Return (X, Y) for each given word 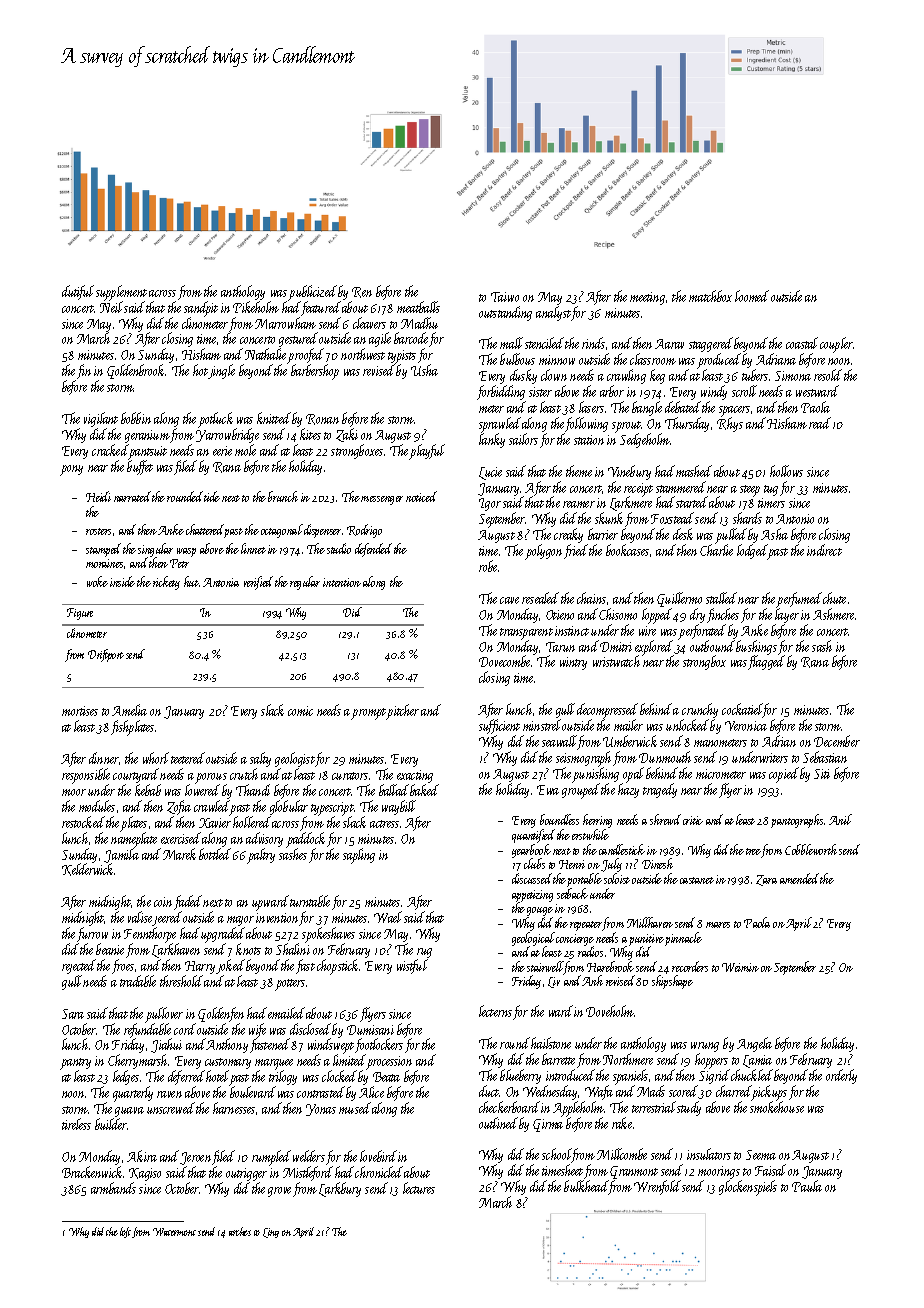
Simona (793, 376)
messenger (382, 500)
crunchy (700, 710)
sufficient (499, 726)
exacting (415, 776)
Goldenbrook (136, 371)
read (820, 423)
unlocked (687, 725)
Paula (807, 1186)
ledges (126, 1077)
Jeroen (195, 1158)
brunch (283, 496)
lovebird (378, 1156)
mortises (80, 711)
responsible (86, 776)
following (586, 424)
